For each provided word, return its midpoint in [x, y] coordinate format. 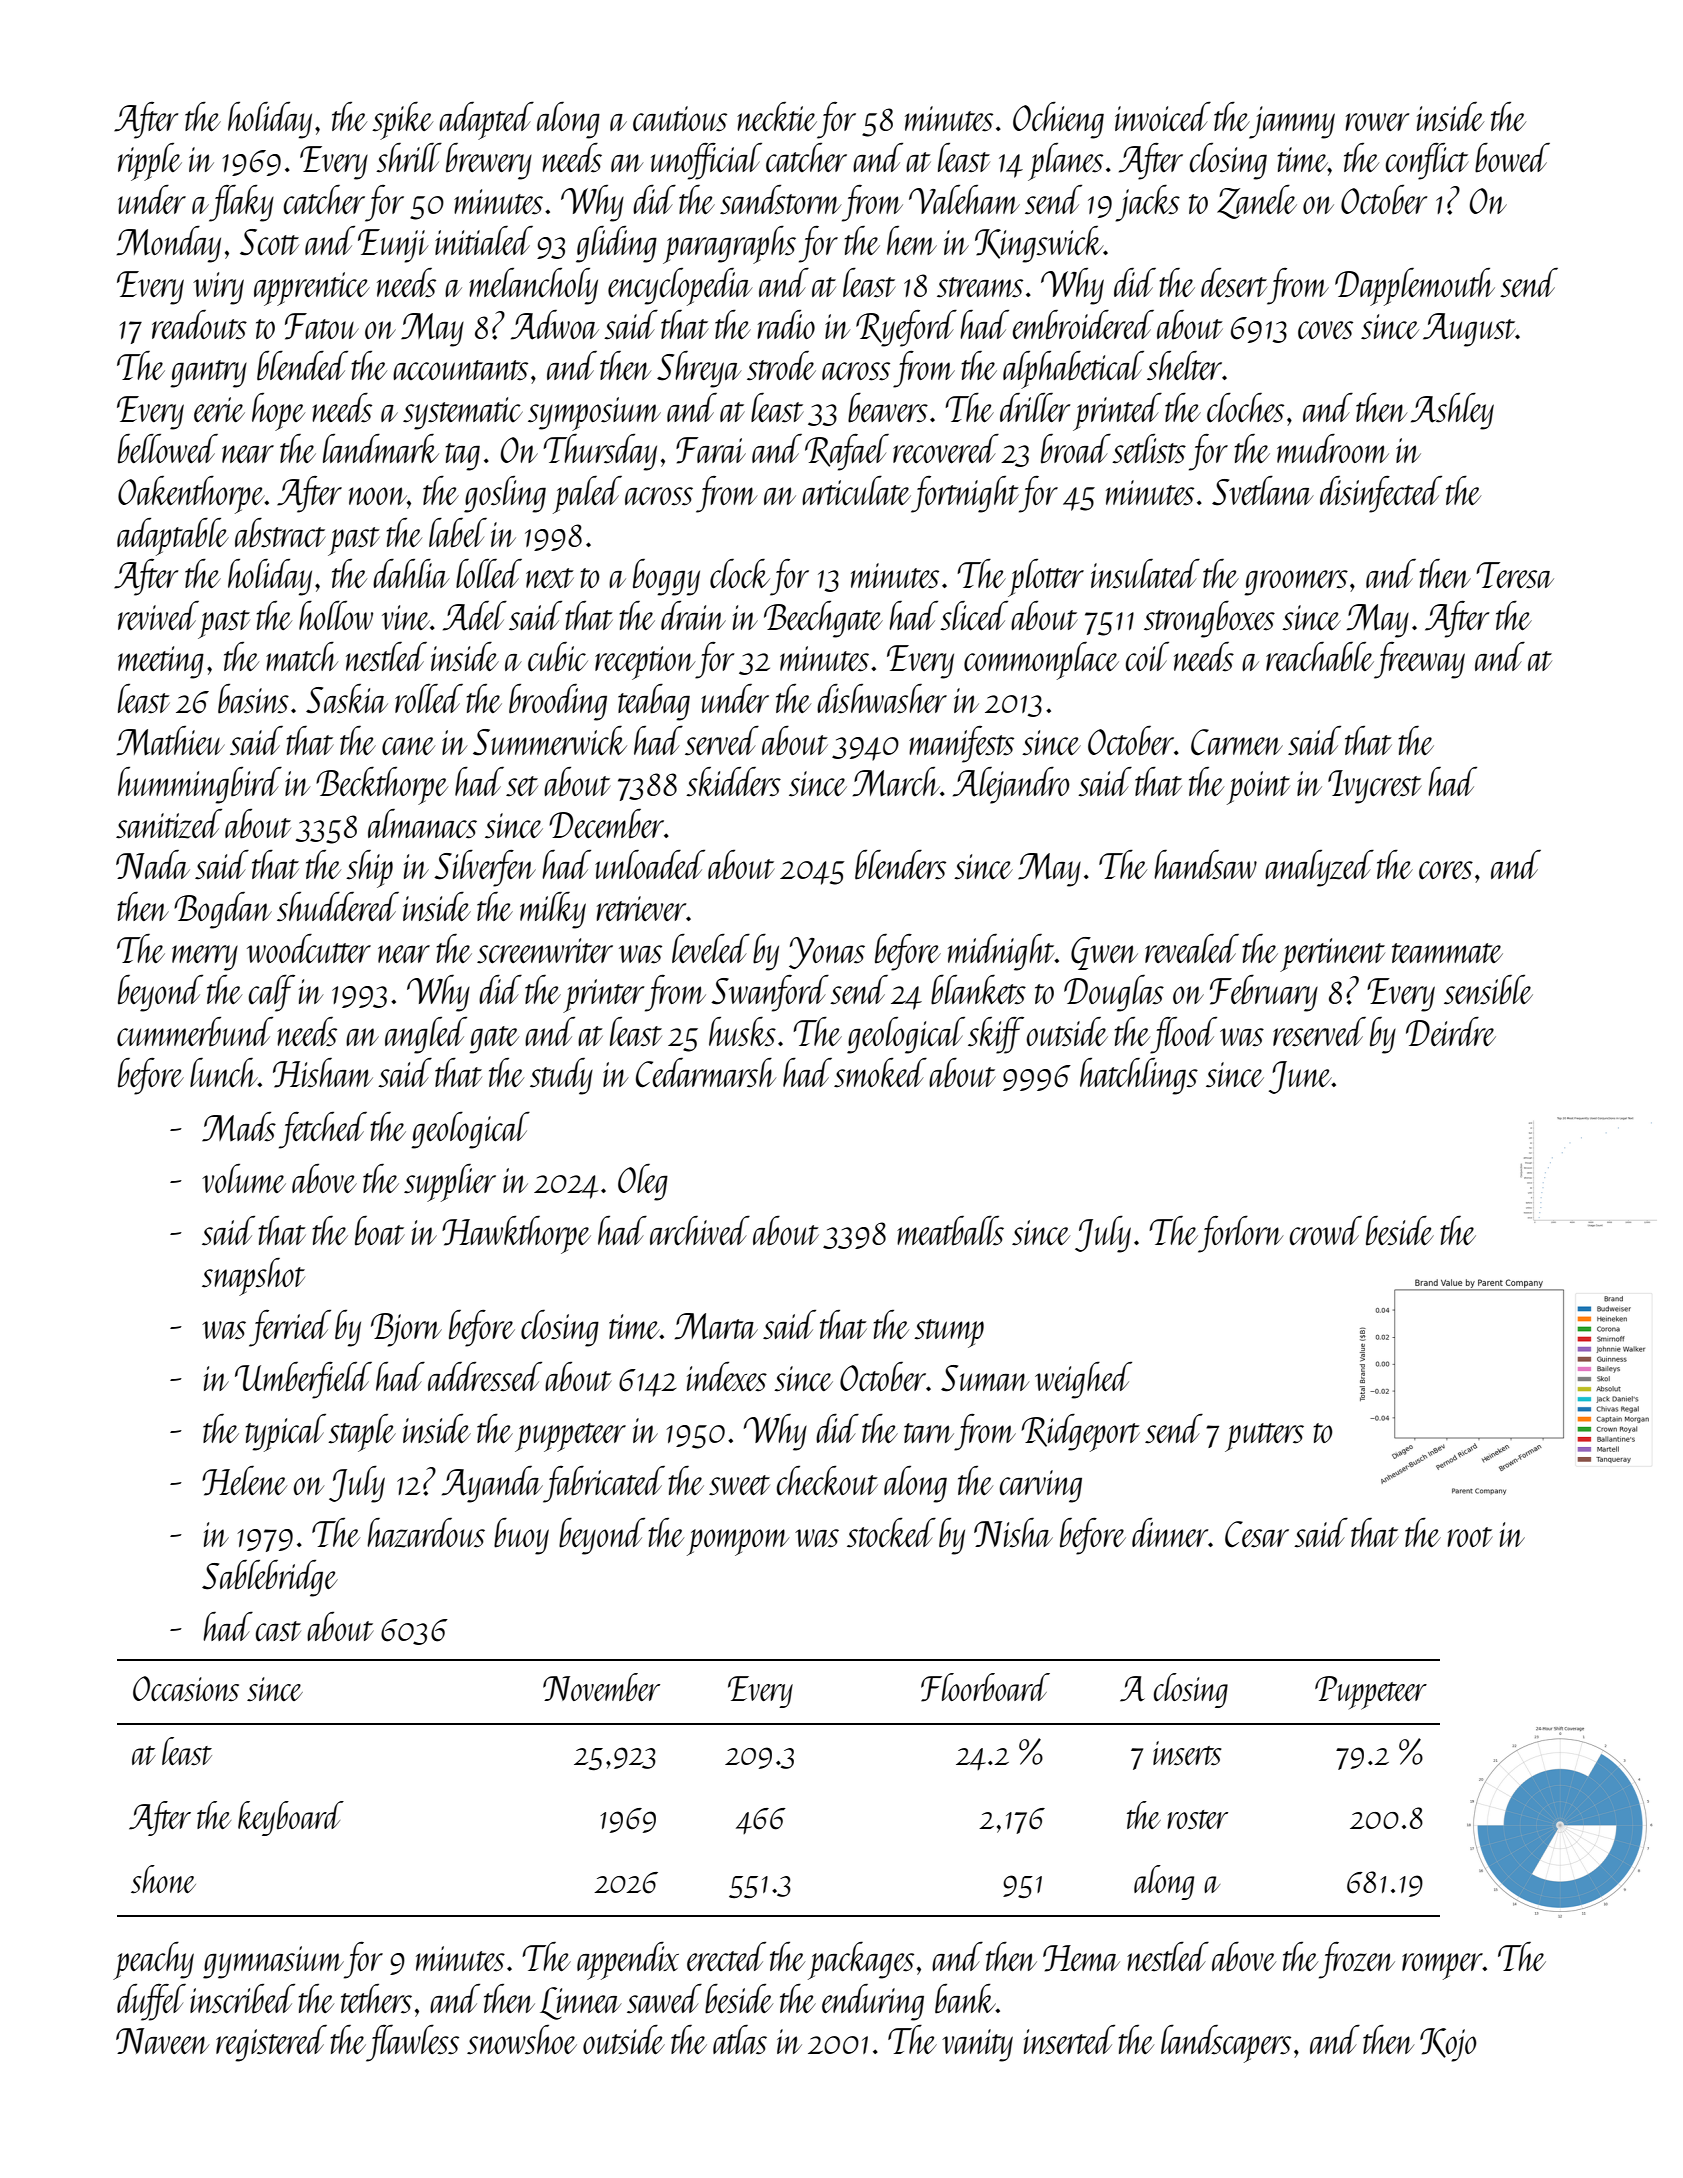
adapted [486, 120]
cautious [680, 119]
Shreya [699, 369]
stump [949, 1333]
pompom [738, 1542]
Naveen [162, 2041]
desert [1234, 283]
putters [1264, 1437]
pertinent [1332, 955]
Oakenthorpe [191, 495]
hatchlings [1139, 1076]
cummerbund [195, 1032]
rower [1377, 122]
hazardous [426, 1532]
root [1470, 1537]
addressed [485, 1377]
